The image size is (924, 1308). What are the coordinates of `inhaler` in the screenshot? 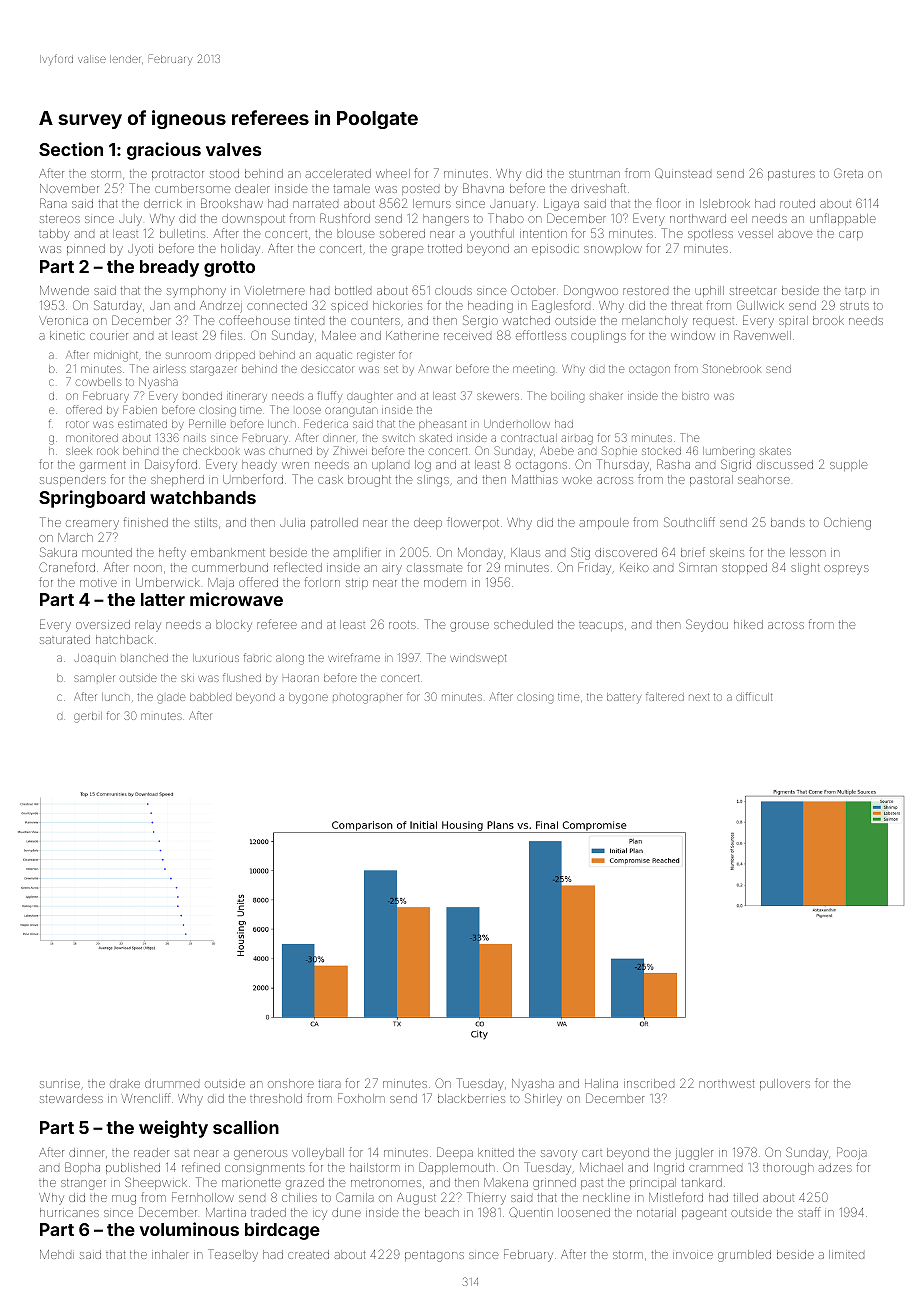 It's located at (170, 1254).
